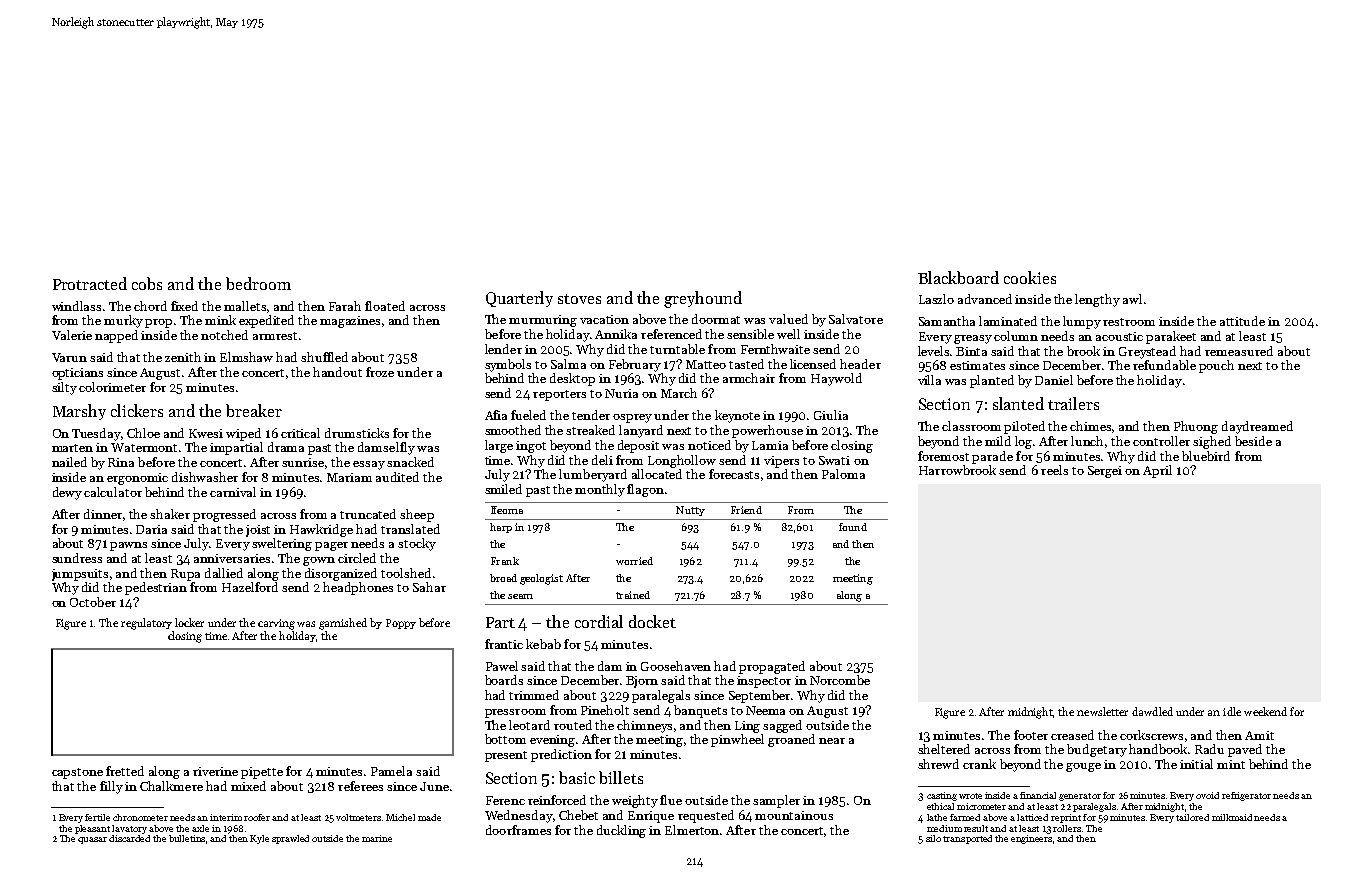 The image size is (1372, 887). What do you see at coordinates (258, 283) in the page?
I see `bedroom` at bounding box center [258, 283].
